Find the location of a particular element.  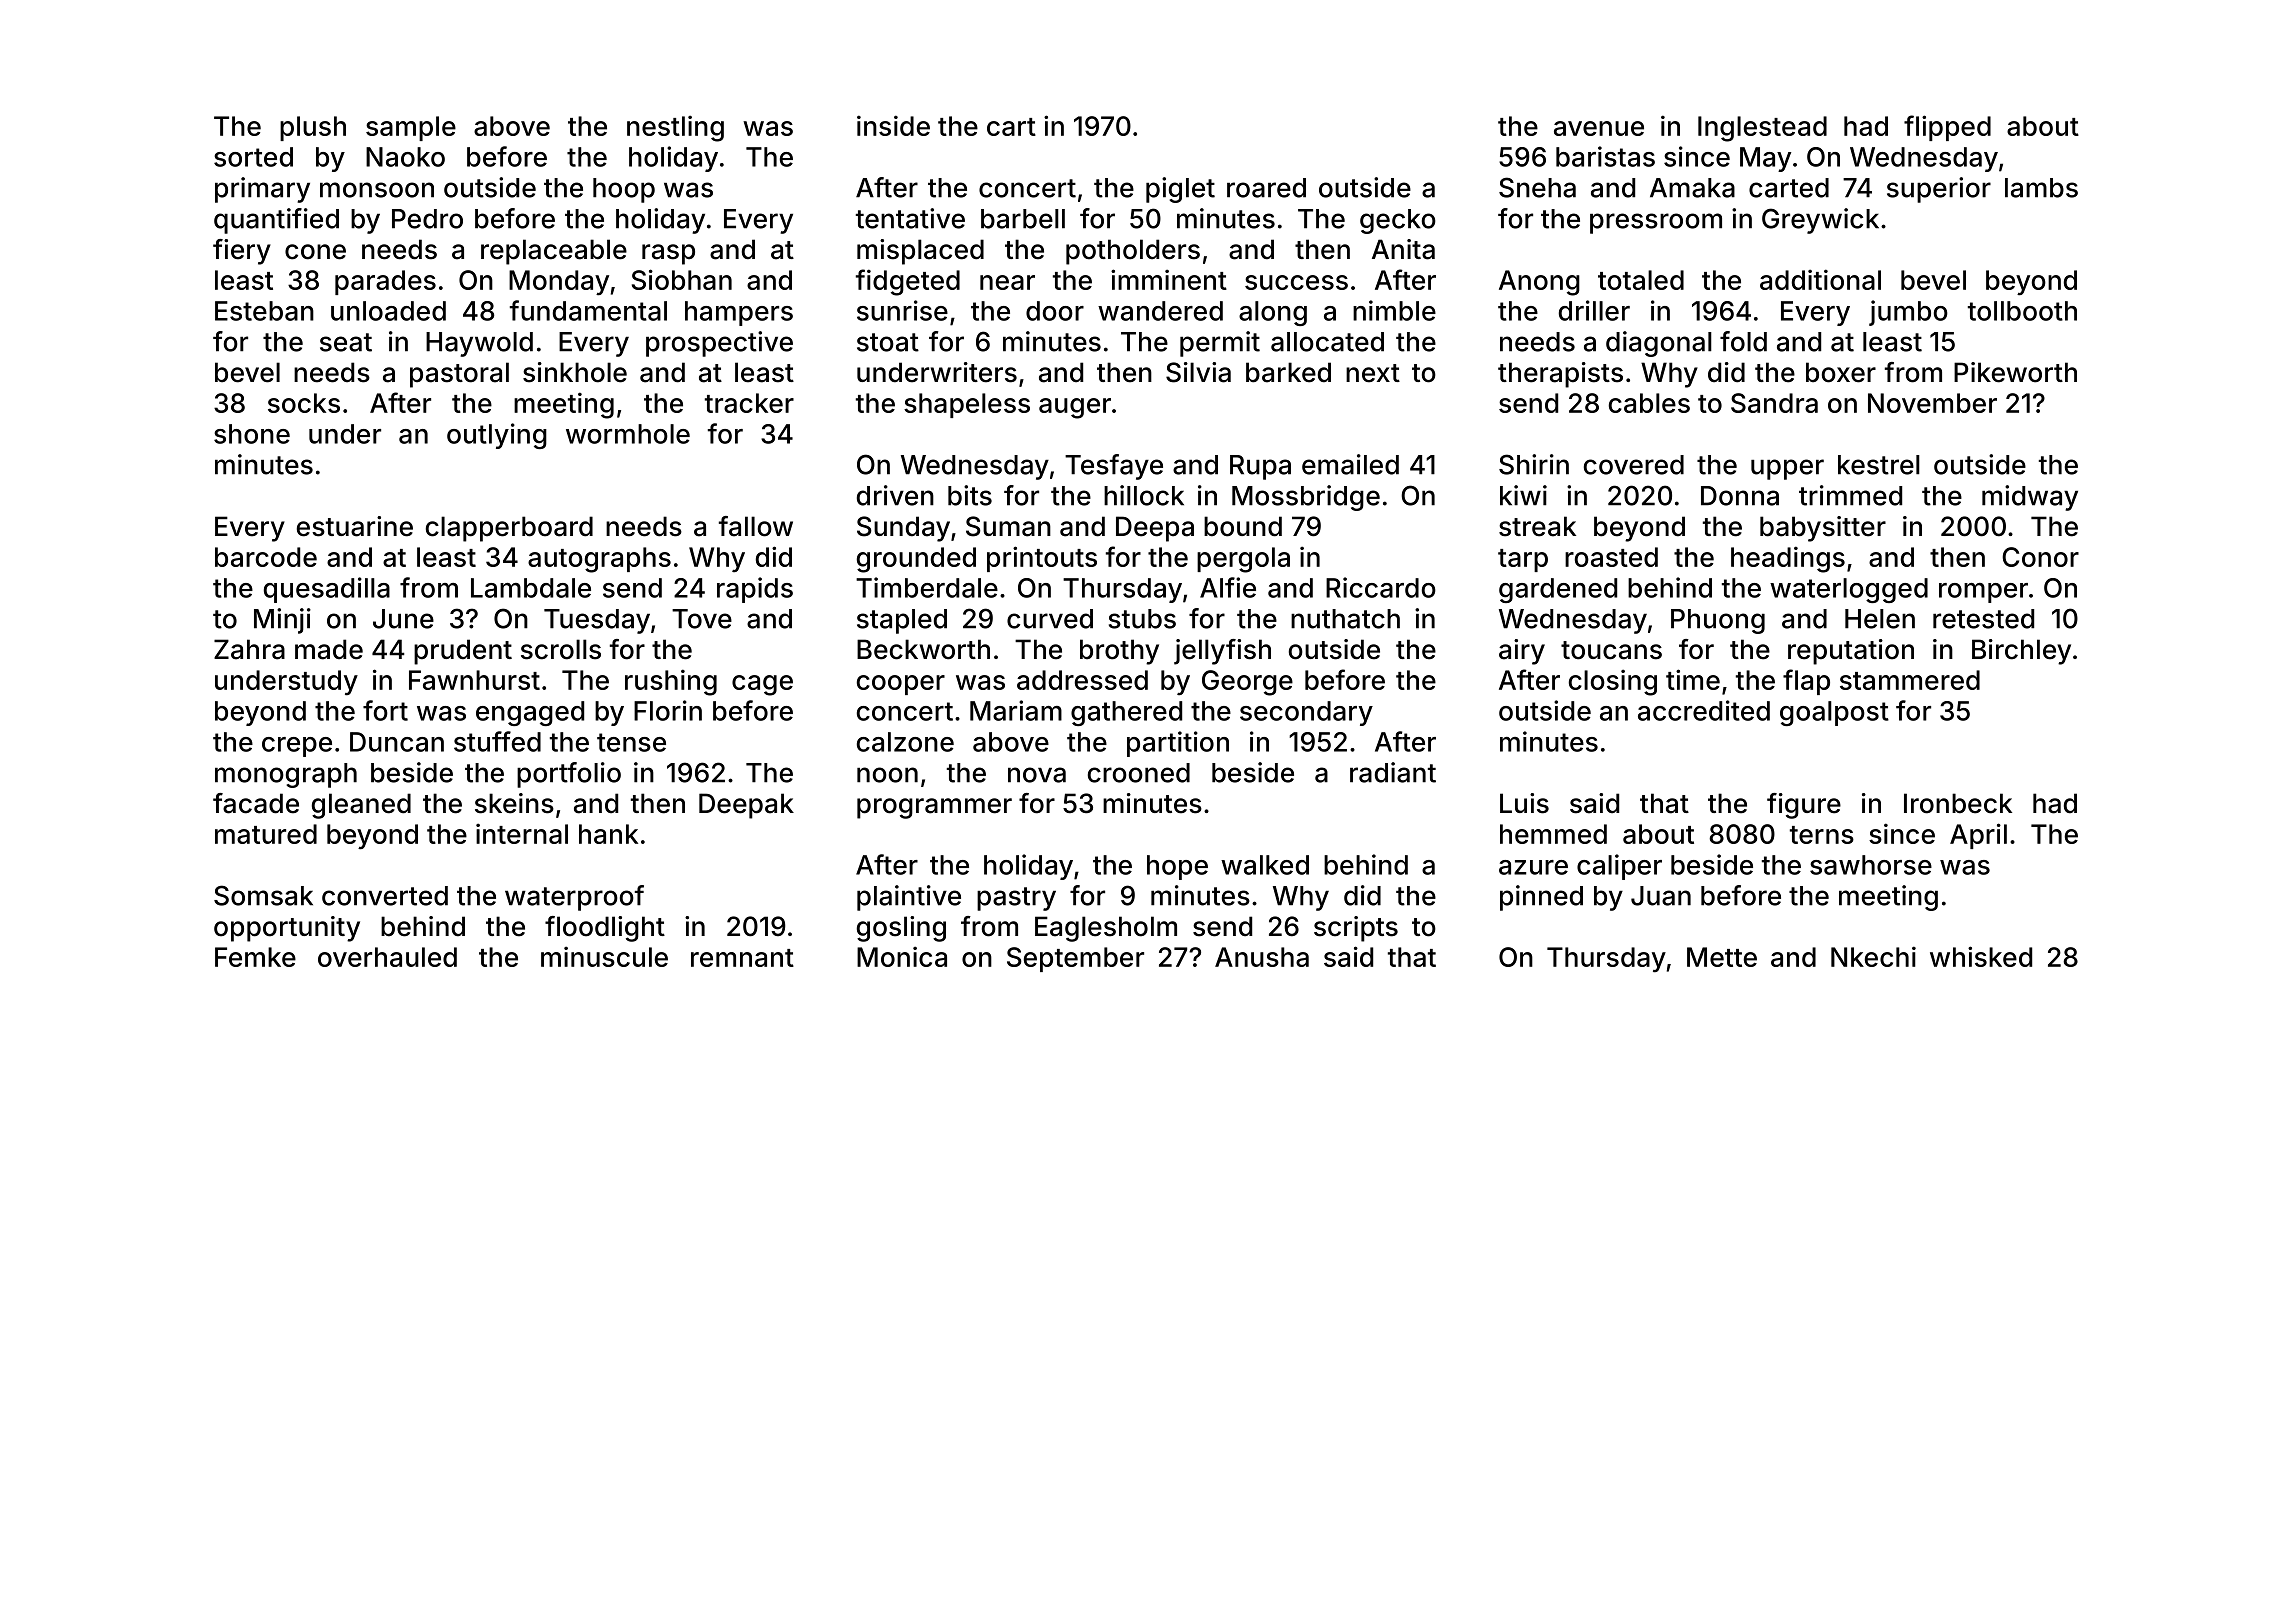

pergola is located at coordinates (1243, 560).
